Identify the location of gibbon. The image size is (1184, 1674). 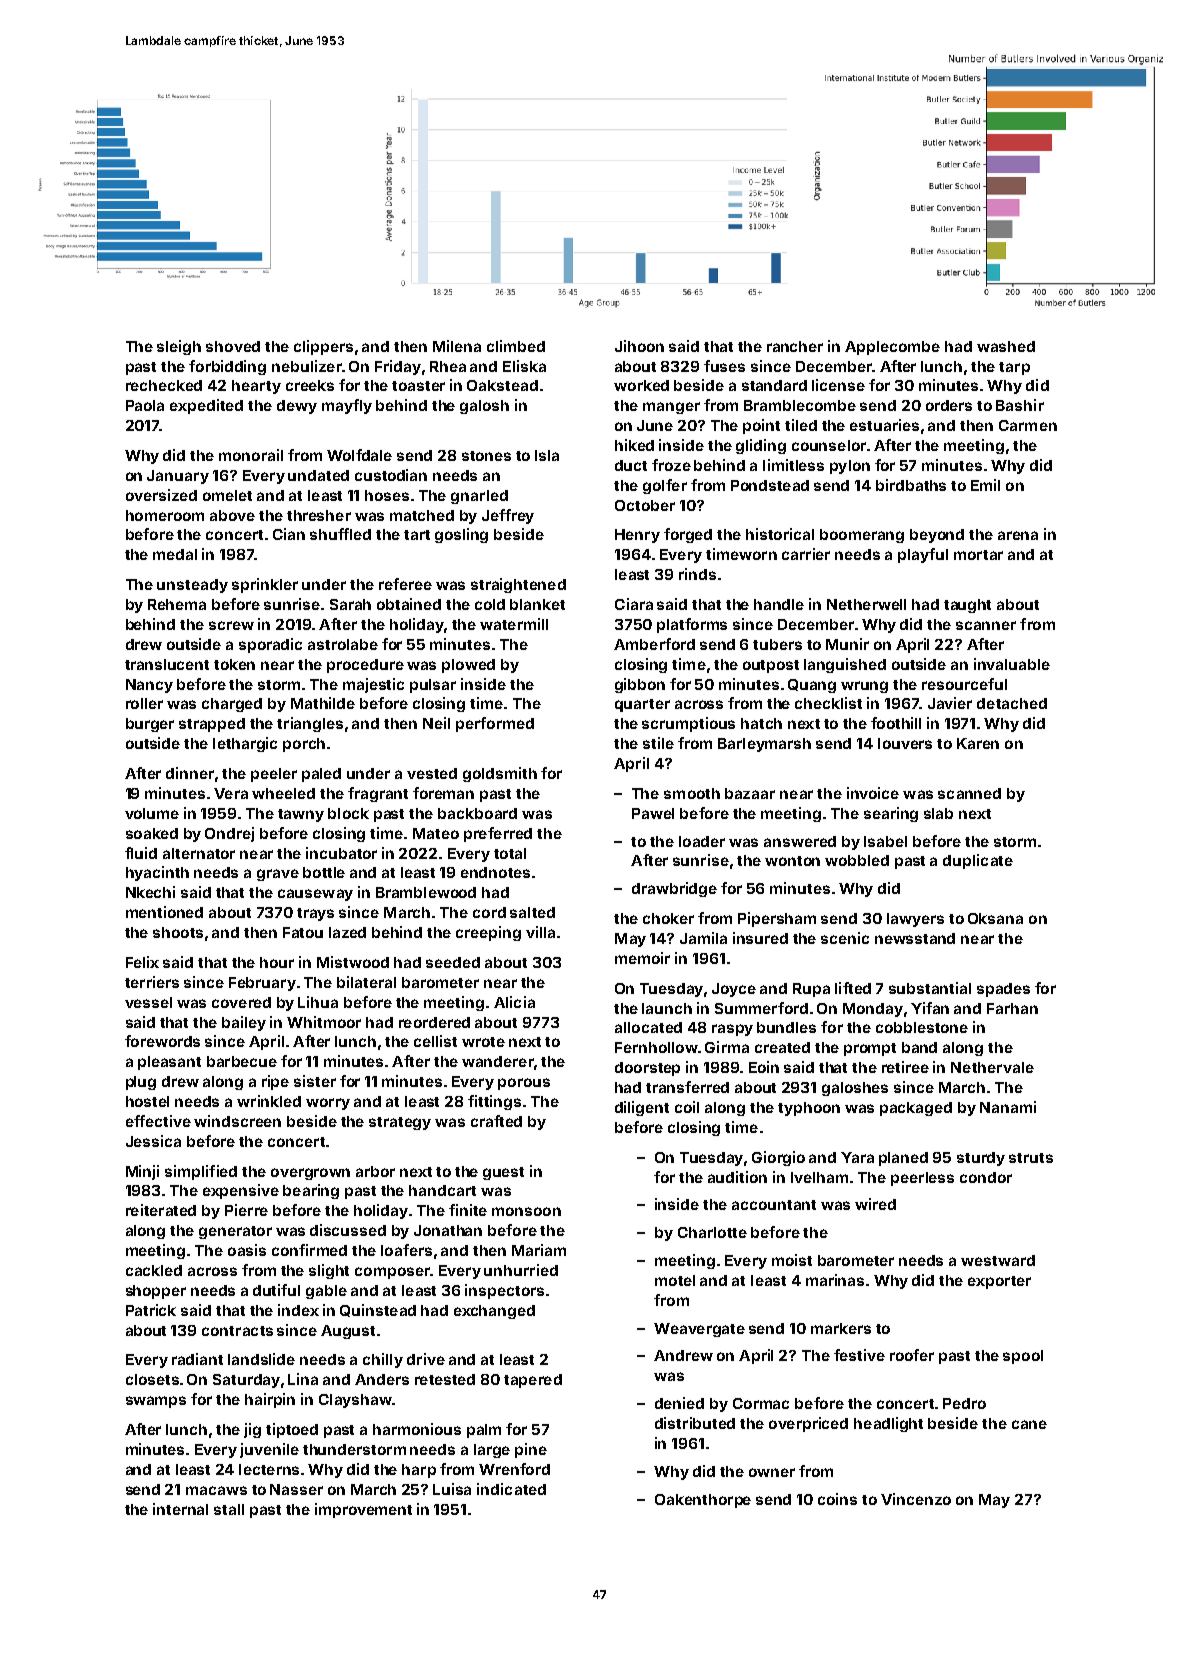
(640, 685).
